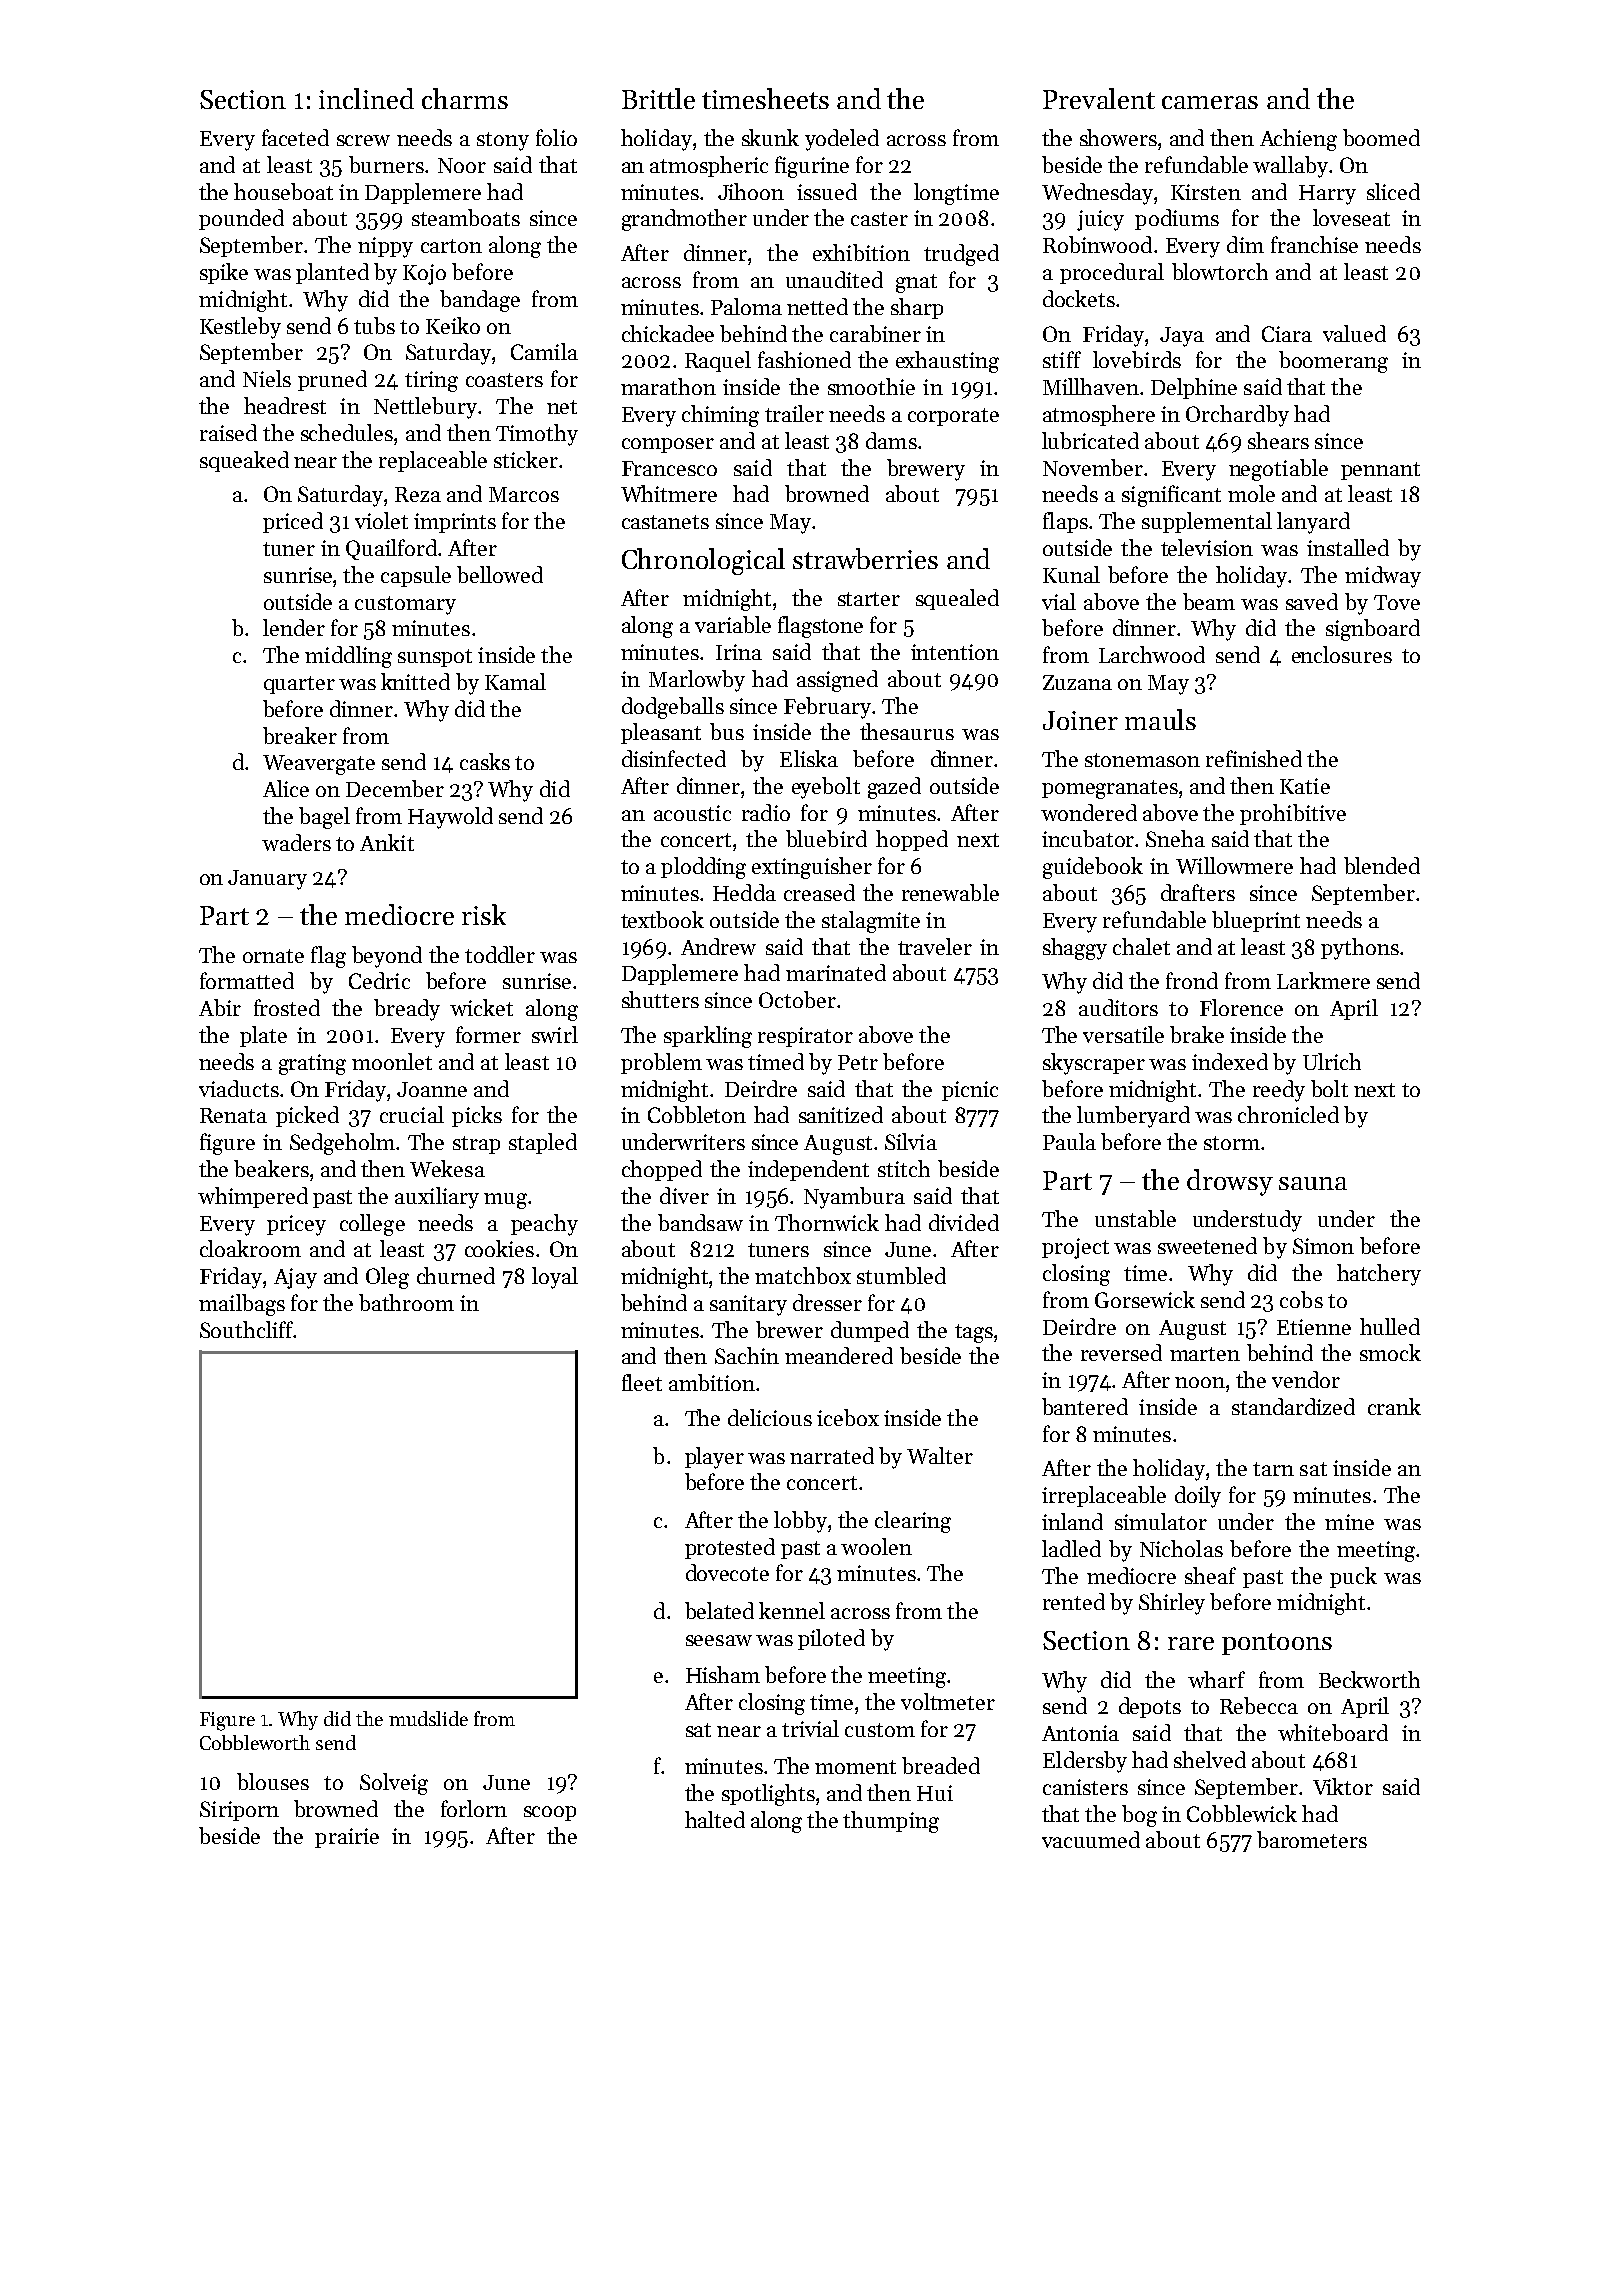  Describe the element at coordinates (1353, 1577) in the image. I see `puck` at that location.
